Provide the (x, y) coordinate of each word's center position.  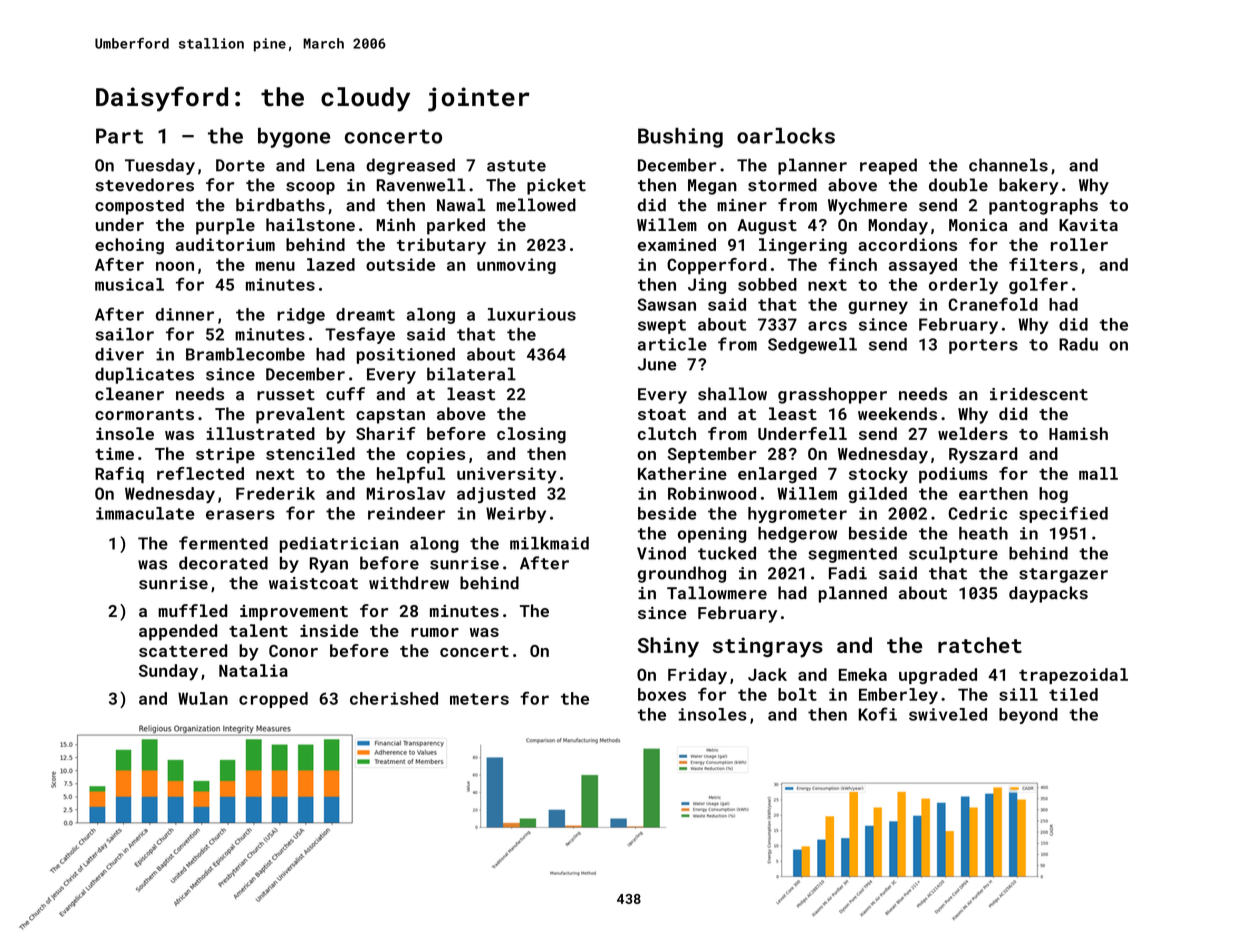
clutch (667, 433)
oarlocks (786, 136)
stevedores (145, 185)
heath (983, 533)
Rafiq (119, 475)
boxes (662, 694)
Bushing (680, 138)
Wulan (203, 698)
